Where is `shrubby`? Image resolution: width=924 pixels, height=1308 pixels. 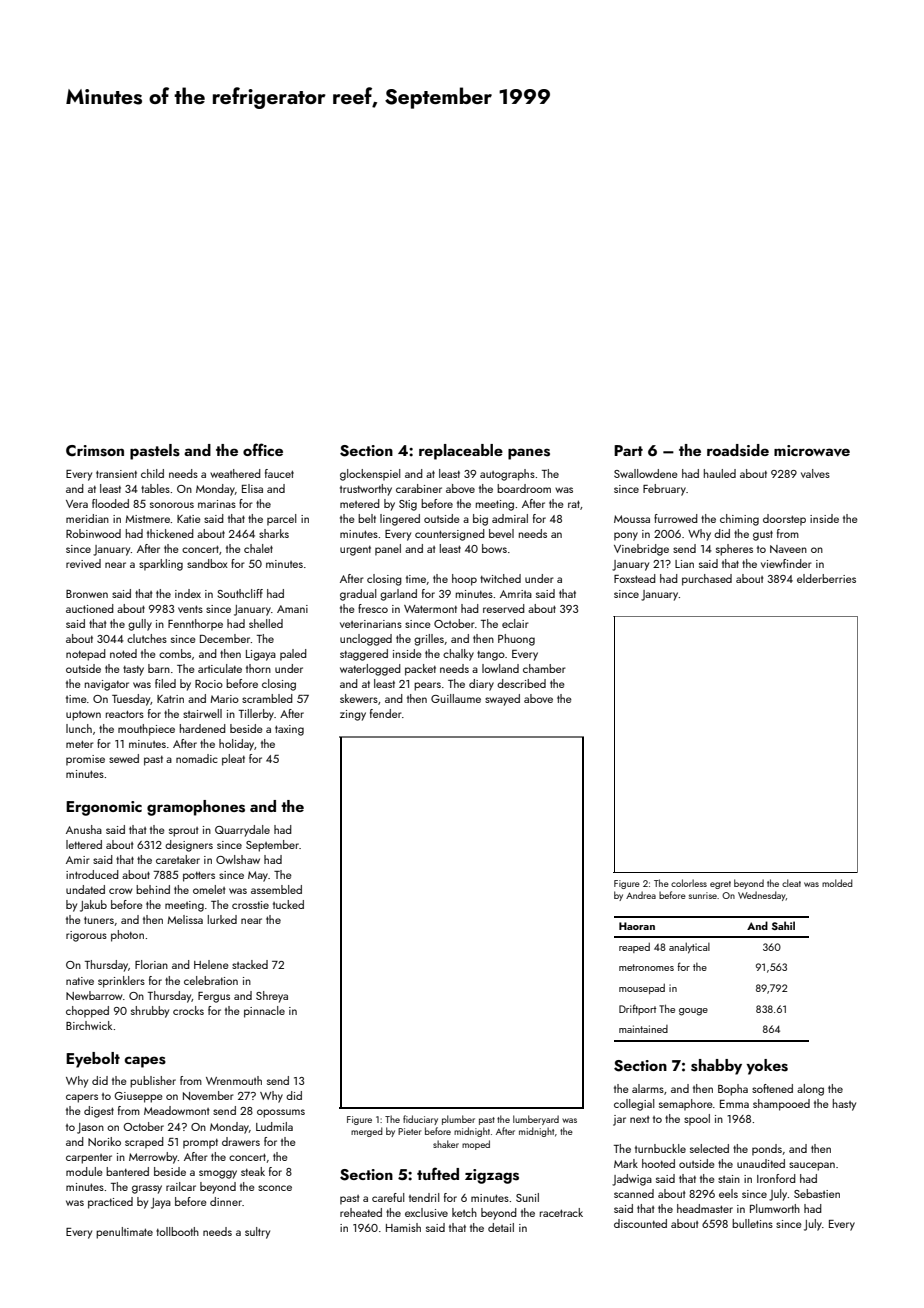 shrubby is located at coordinates (150, 1012).
